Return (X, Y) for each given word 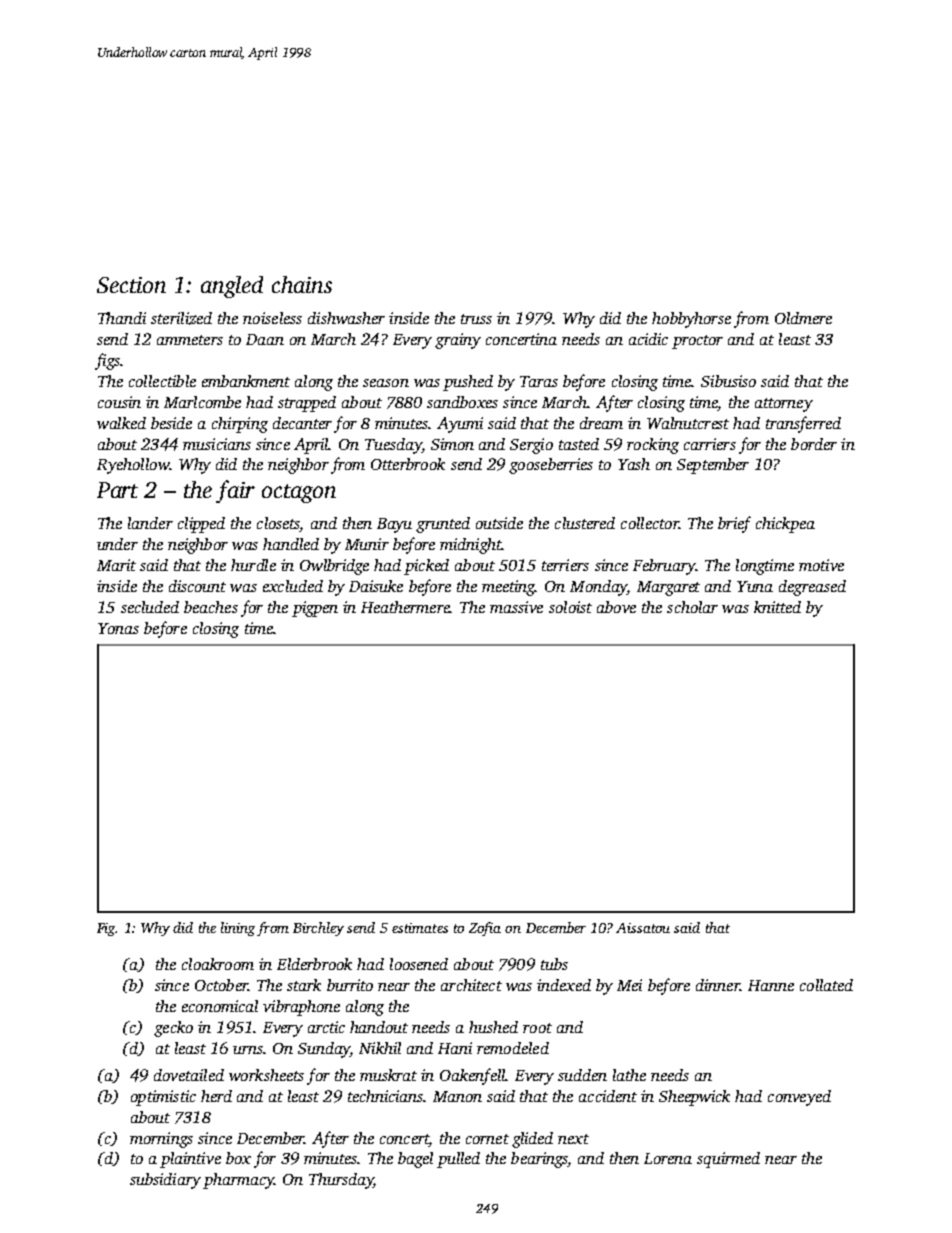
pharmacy (238, 1181)
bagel (415, 1160)
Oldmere (803, 318)
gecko (173, 1029)
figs (107, 361)
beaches (211, 607)
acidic (648, 339)
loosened (419, 964)
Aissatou (643, 928)
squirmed (728, 1160)
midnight (471, 546)
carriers (710, 444)
